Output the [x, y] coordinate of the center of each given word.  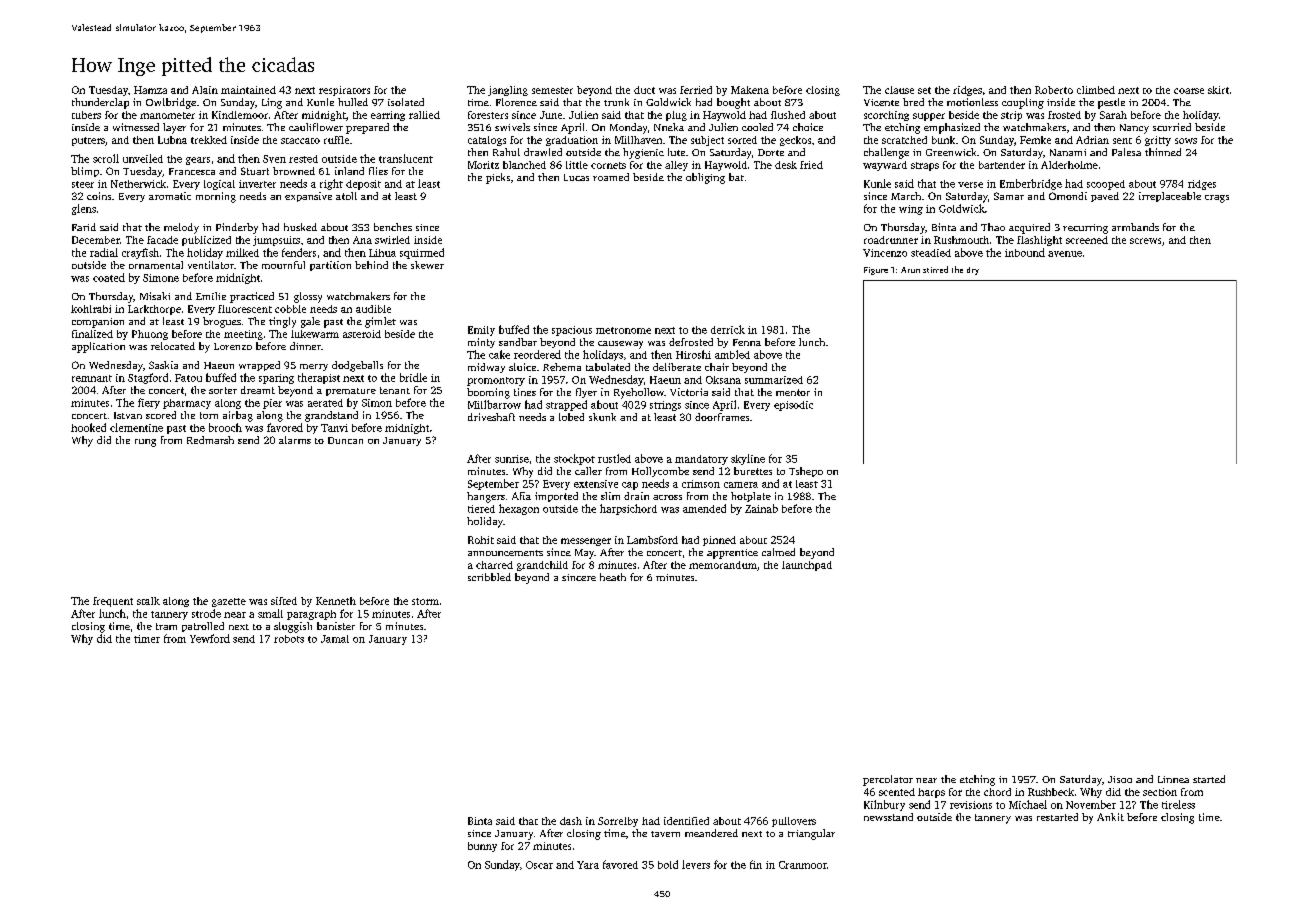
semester [552, 90]
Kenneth [336, 601]
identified [686, 821]
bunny [482, 847]
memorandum [723, 565]
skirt [1218, 90]
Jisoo [1120, 779]
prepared [367, 128]
